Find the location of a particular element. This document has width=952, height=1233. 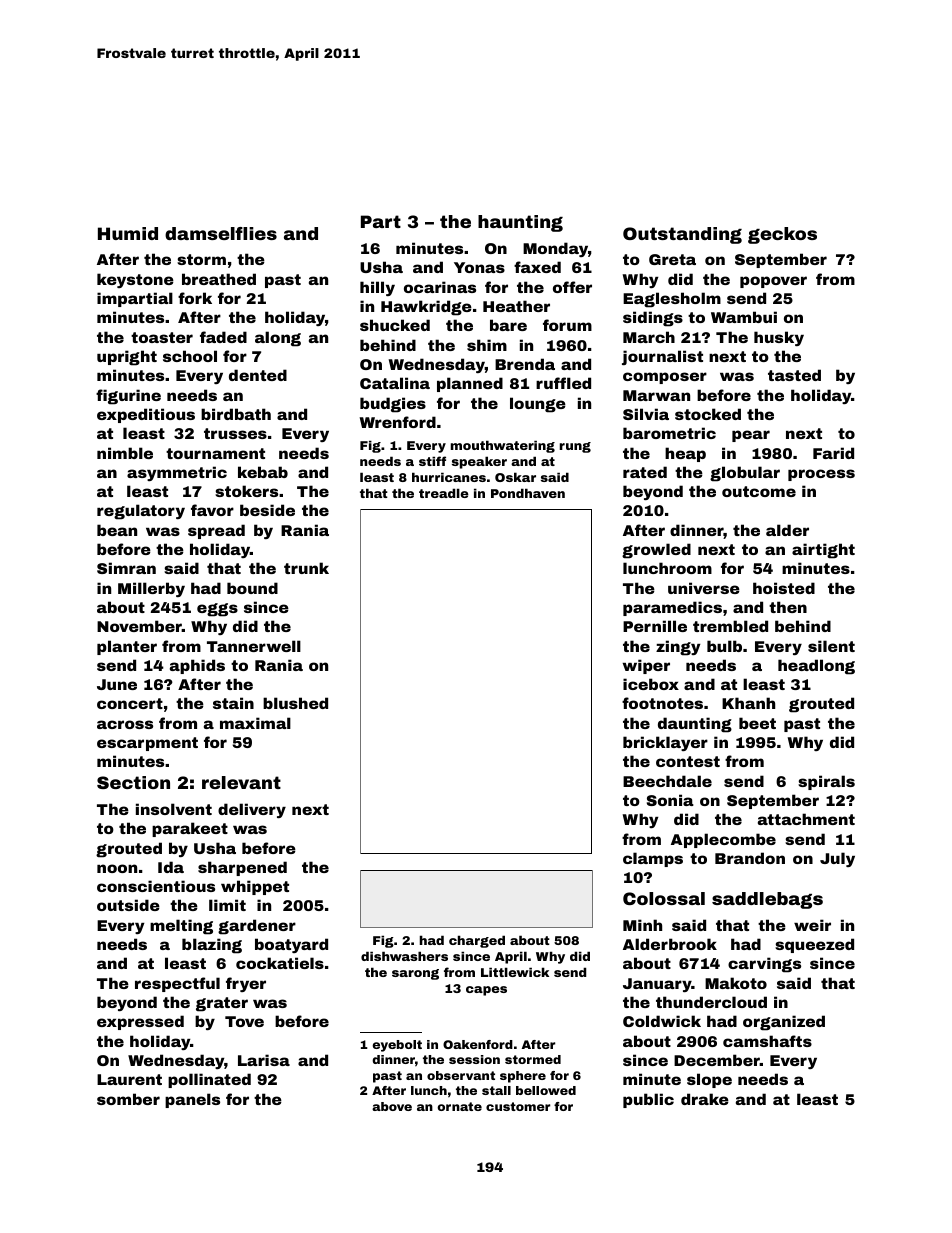

pollinated is located at coordinates (209, 1080).
